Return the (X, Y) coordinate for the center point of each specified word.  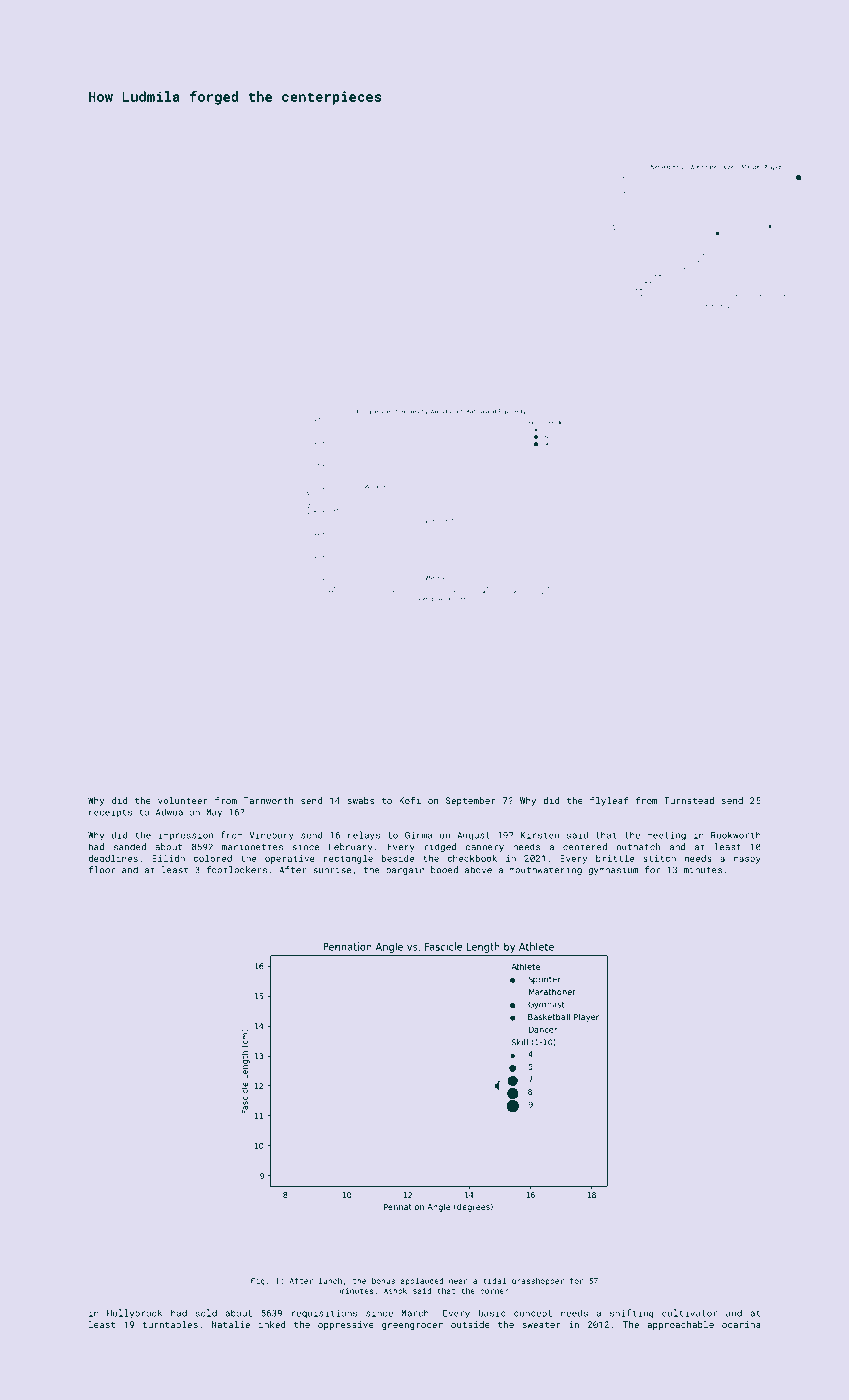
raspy (747, 860)
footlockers (237, 870)
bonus (383, 1281)
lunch (330, 1280)
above (478, 870)
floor (102, 870)
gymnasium (613, 870)
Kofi (410, 800)
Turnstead (689, 800)
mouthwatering (545, 870)
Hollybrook (134, 1313)
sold (206, 1313)
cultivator (689, 1313)
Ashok (395, 1291)
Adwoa (169, 812)
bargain (405, 870)
